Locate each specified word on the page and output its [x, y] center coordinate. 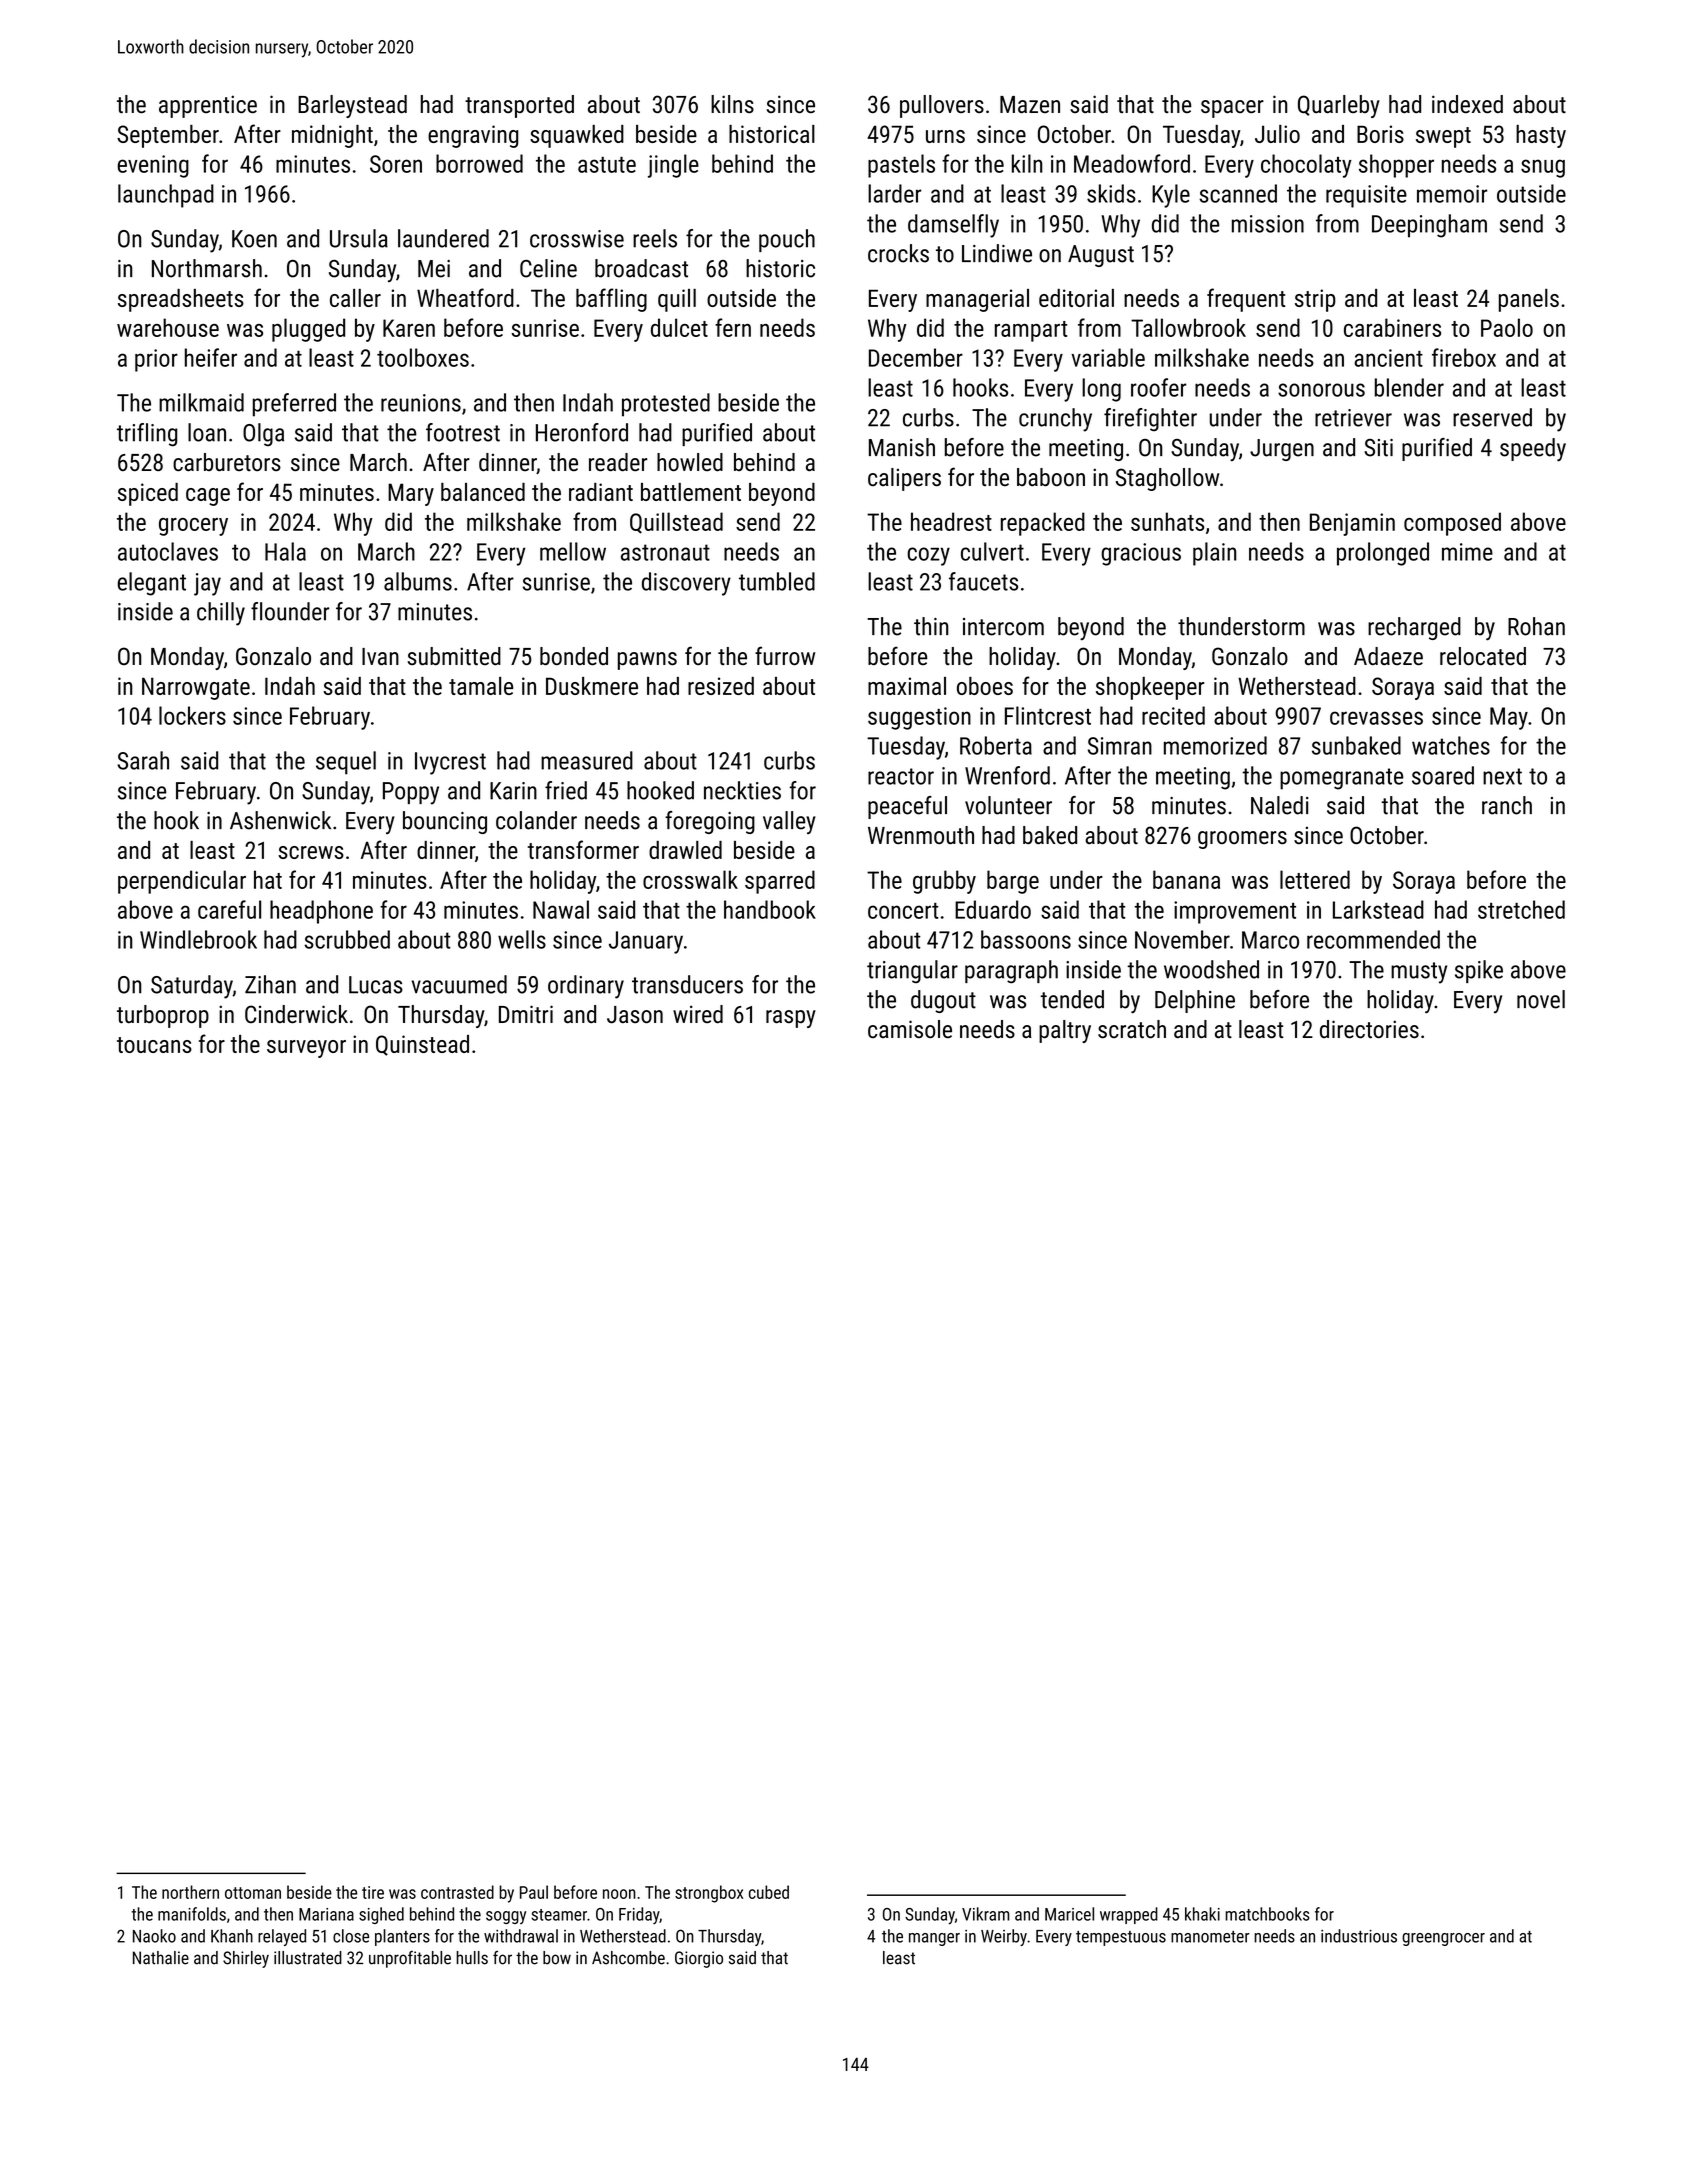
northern [190, 1892]
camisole [910, 1029]
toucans [154, 1045]
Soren [396, 164]
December [916, 357]
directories [1369, 1029]
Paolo [1507, 327]
